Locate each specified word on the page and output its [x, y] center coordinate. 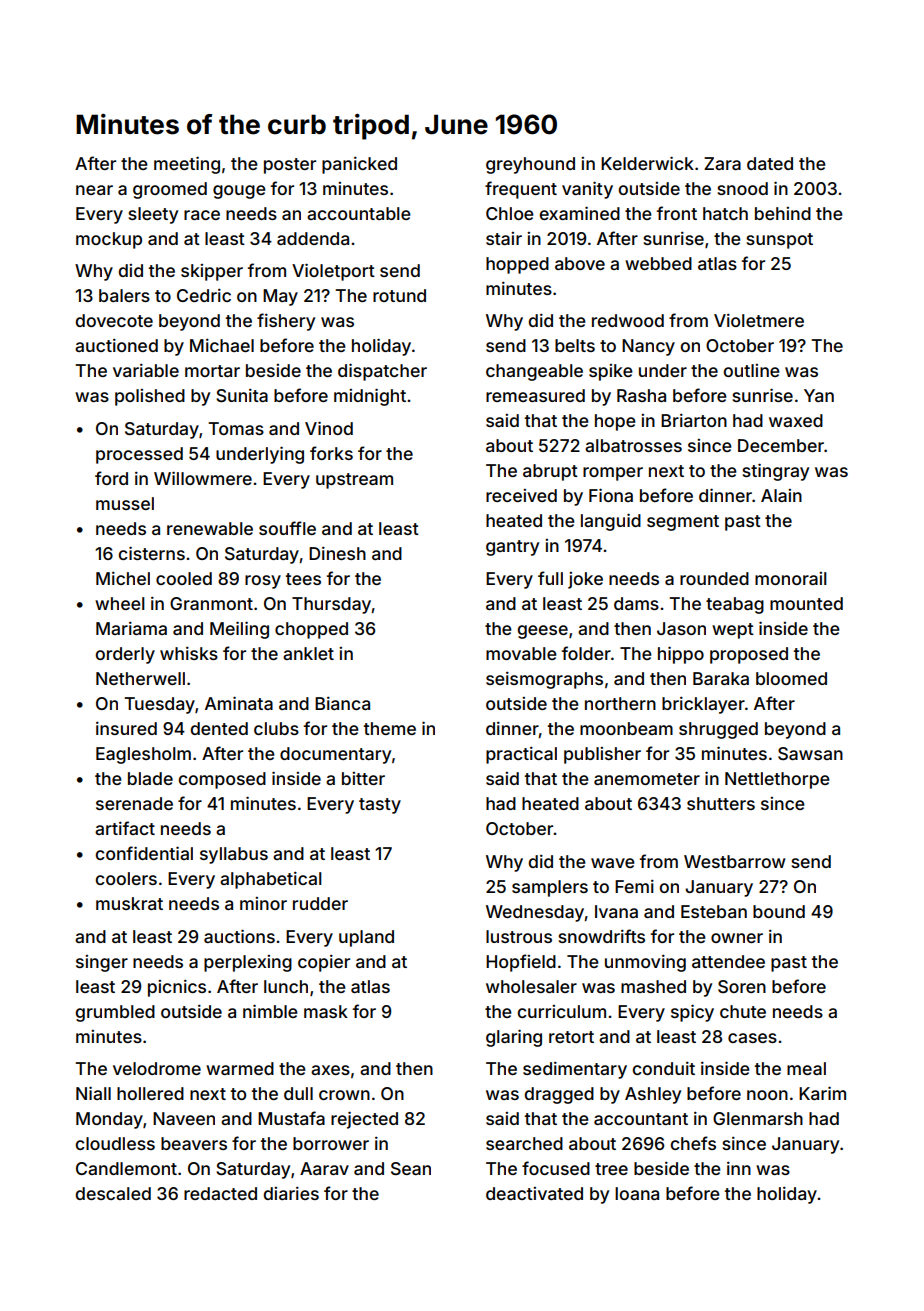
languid [611, 522]
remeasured [535, 395]
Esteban [714, 911]
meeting [187, 165]
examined [580, 213]
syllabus [234, 855]
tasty [380, 806]
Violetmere [759, 320]
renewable [210, 528]
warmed [240, 1068]
